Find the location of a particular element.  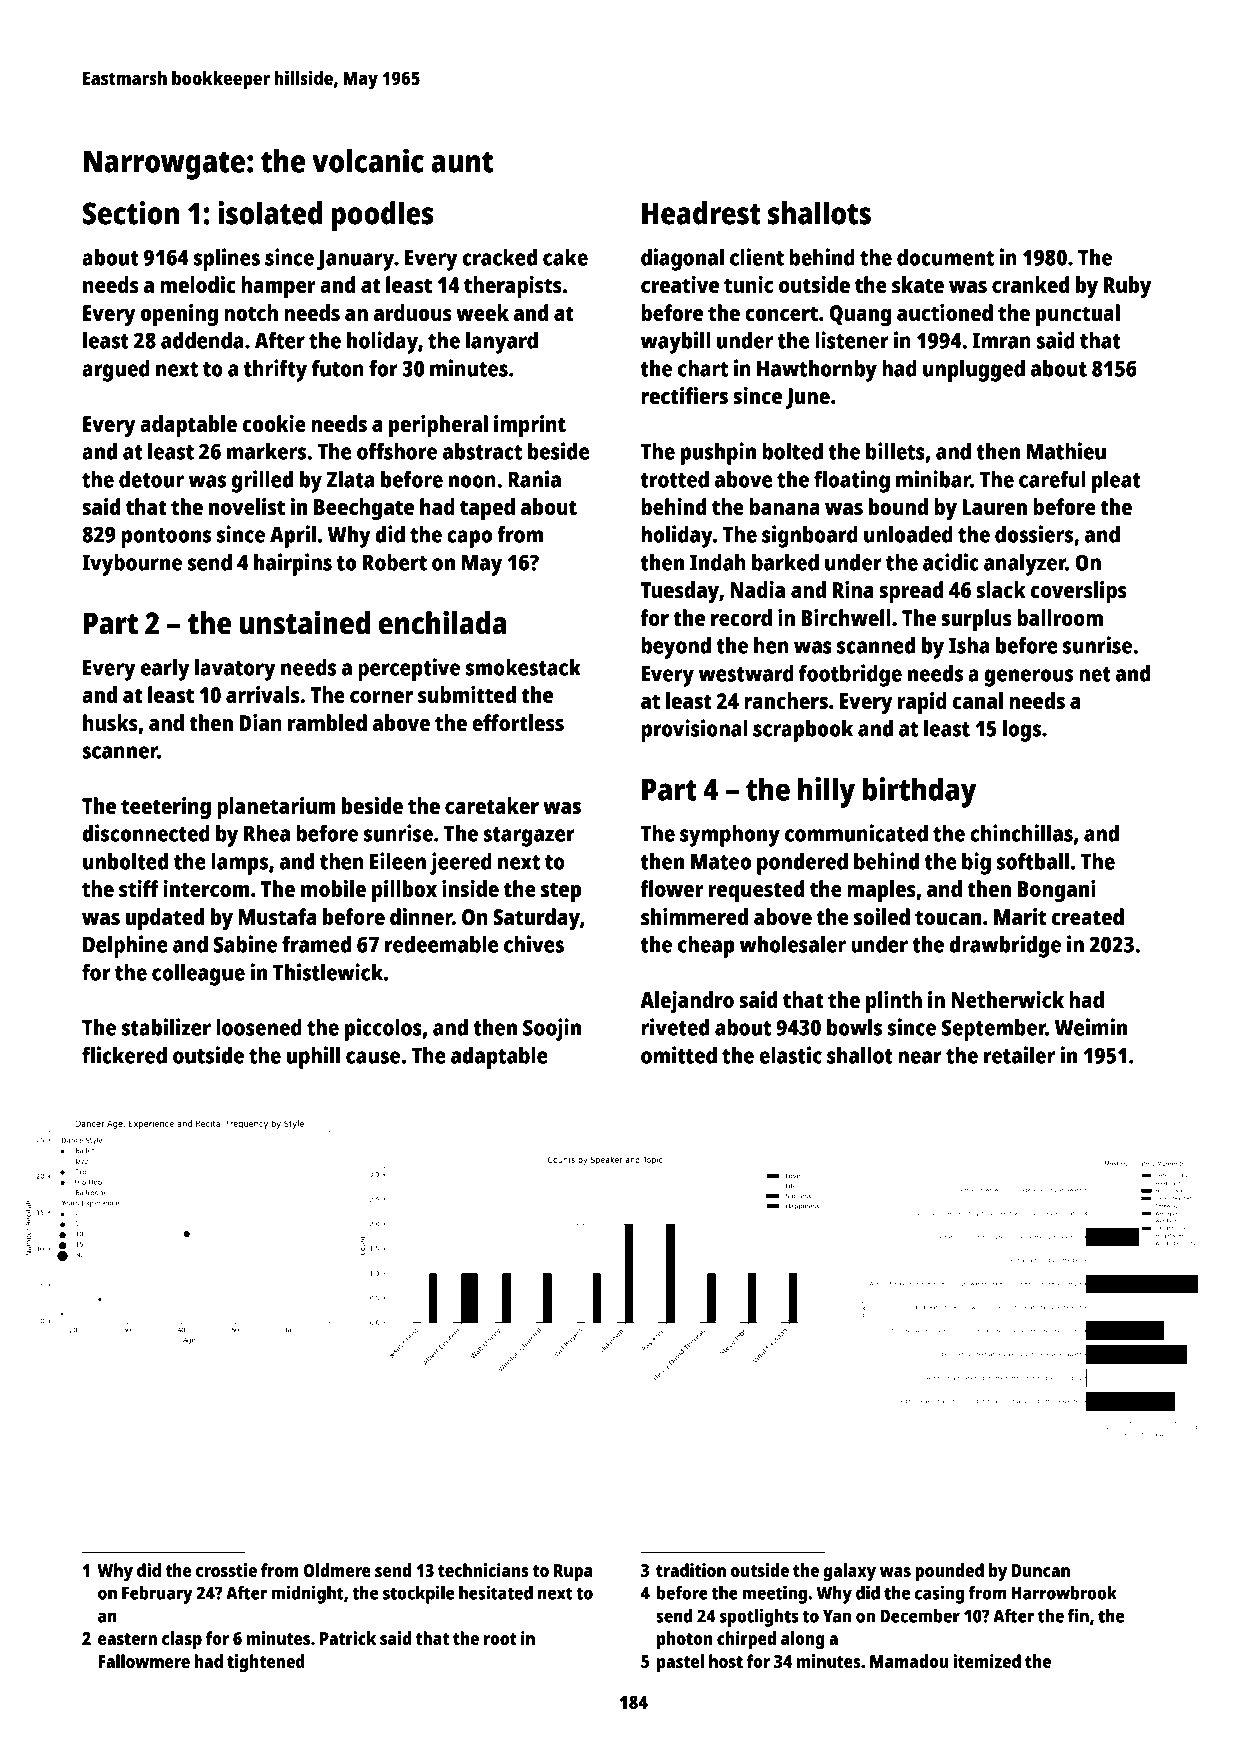

client is located at coordinates (757, 257).
